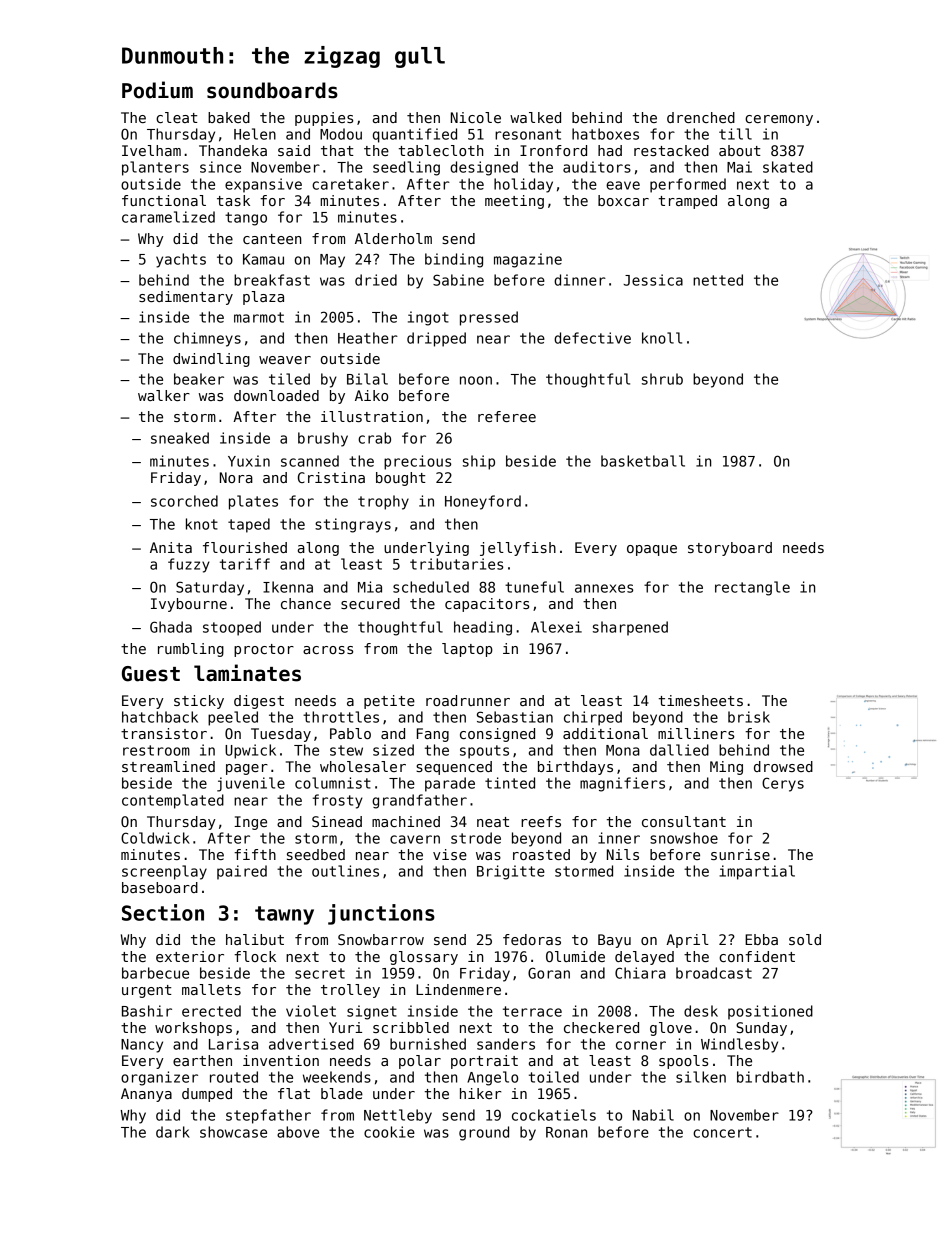  I want to click on reefs, so click(541, 821).
